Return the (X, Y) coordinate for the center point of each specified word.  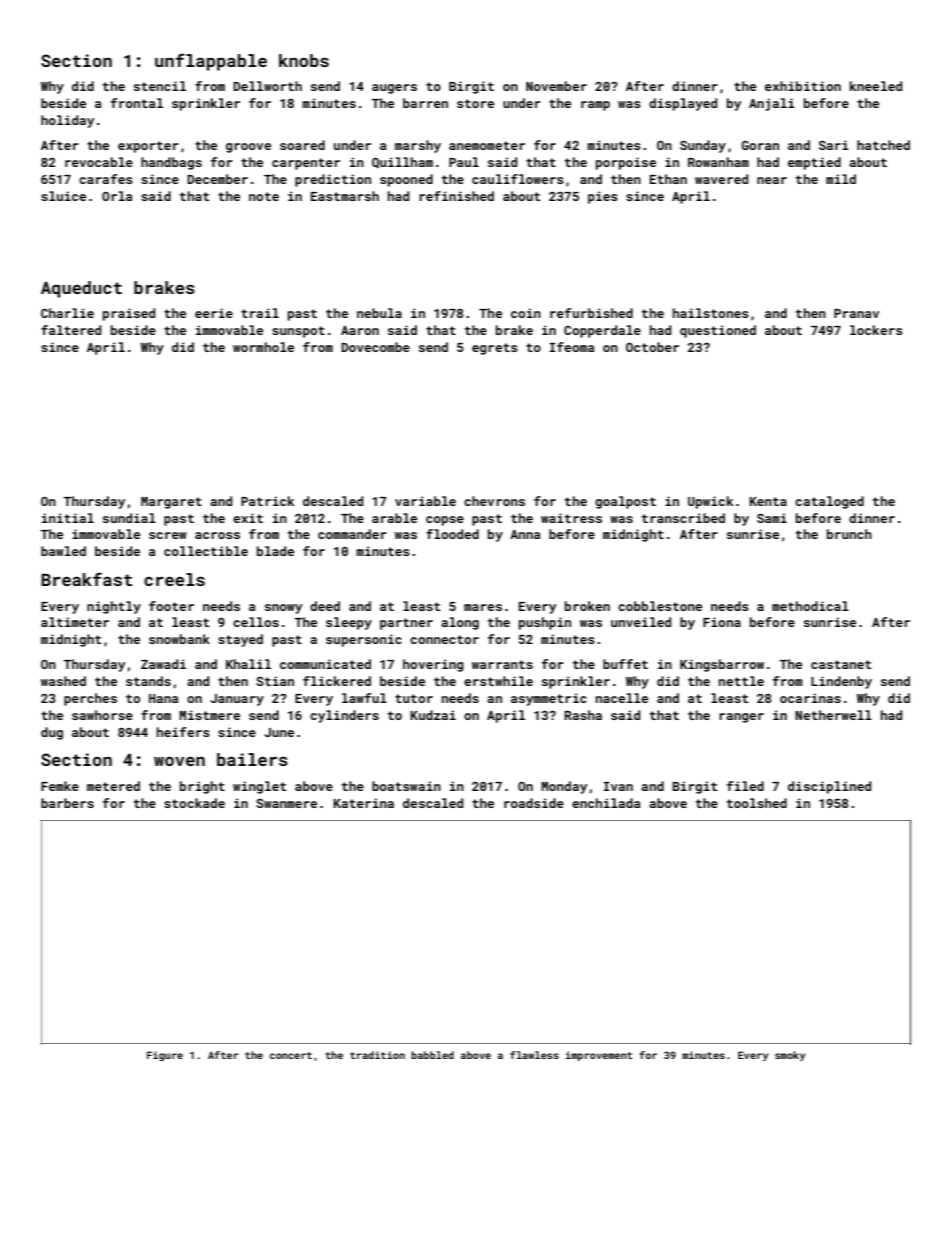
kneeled (876, 86)
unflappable (211, 62)
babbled (432, 1055)
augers (394, 89)
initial (68, 518)
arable (394, 518)
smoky (790, 1056)
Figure (165, 1056)
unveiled (641, 622)
